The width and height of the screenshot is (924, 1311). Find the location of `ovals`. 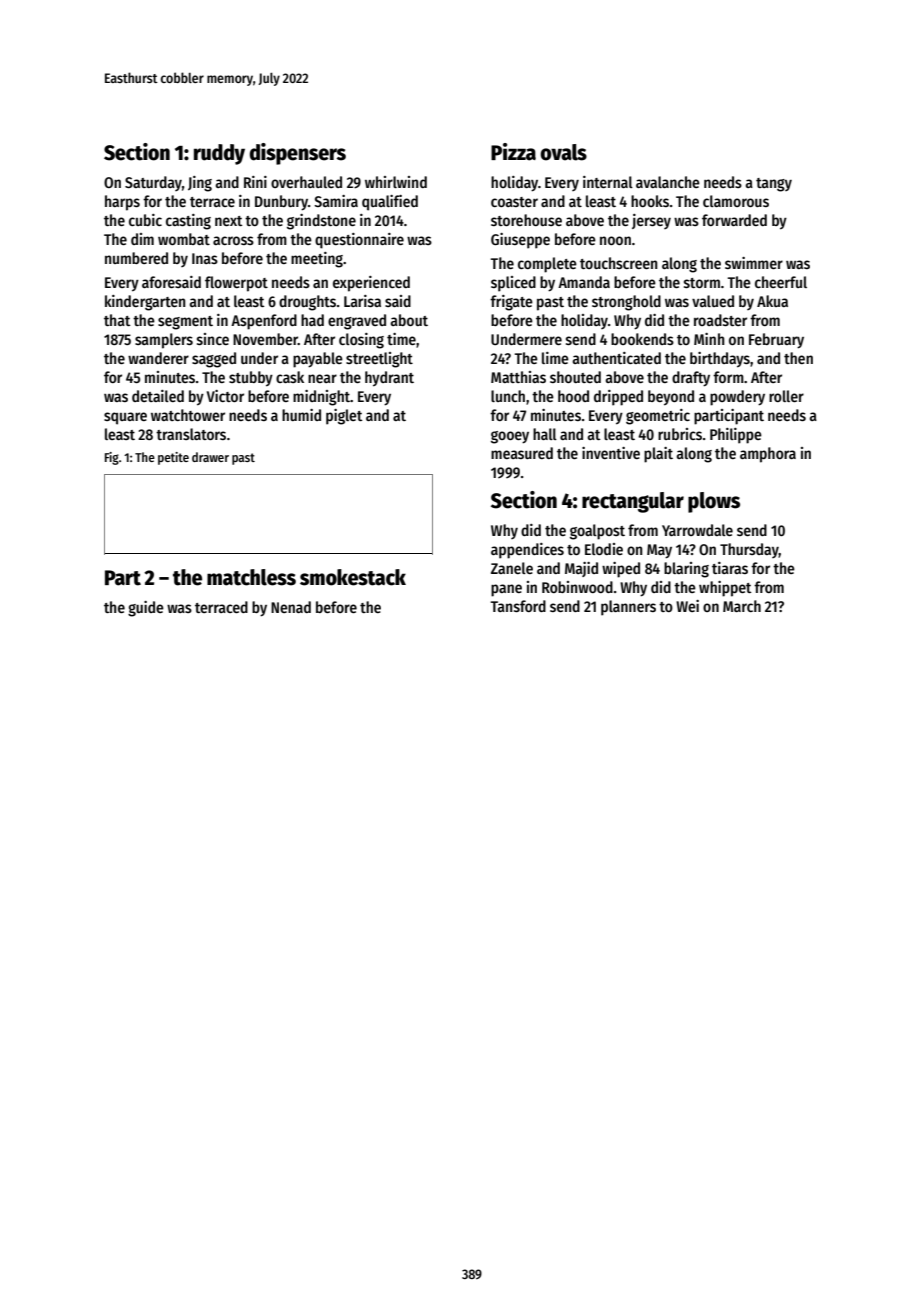

ovals is located at coordinates (563, 152).
